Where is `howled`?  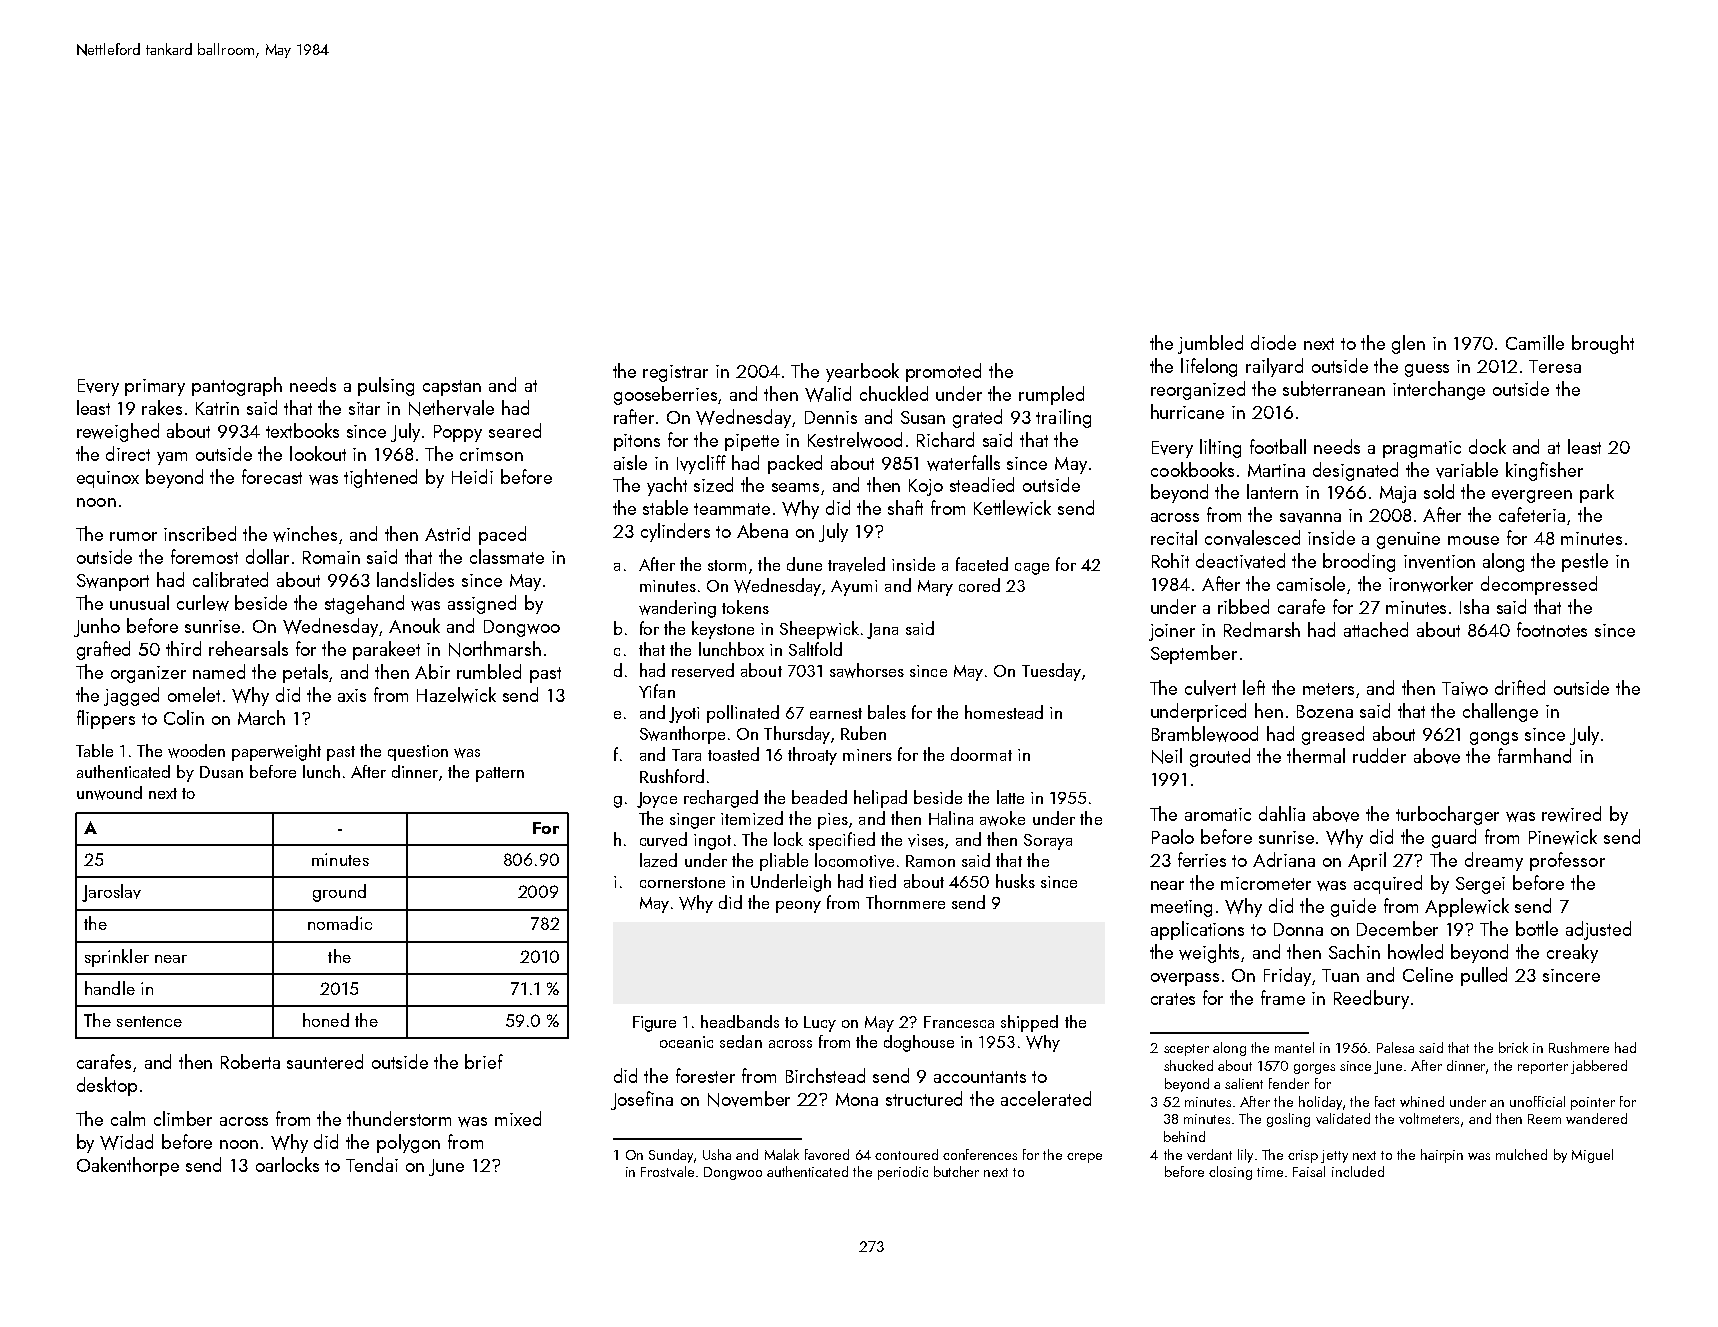 howled is located at coordinates (1415, 952).
